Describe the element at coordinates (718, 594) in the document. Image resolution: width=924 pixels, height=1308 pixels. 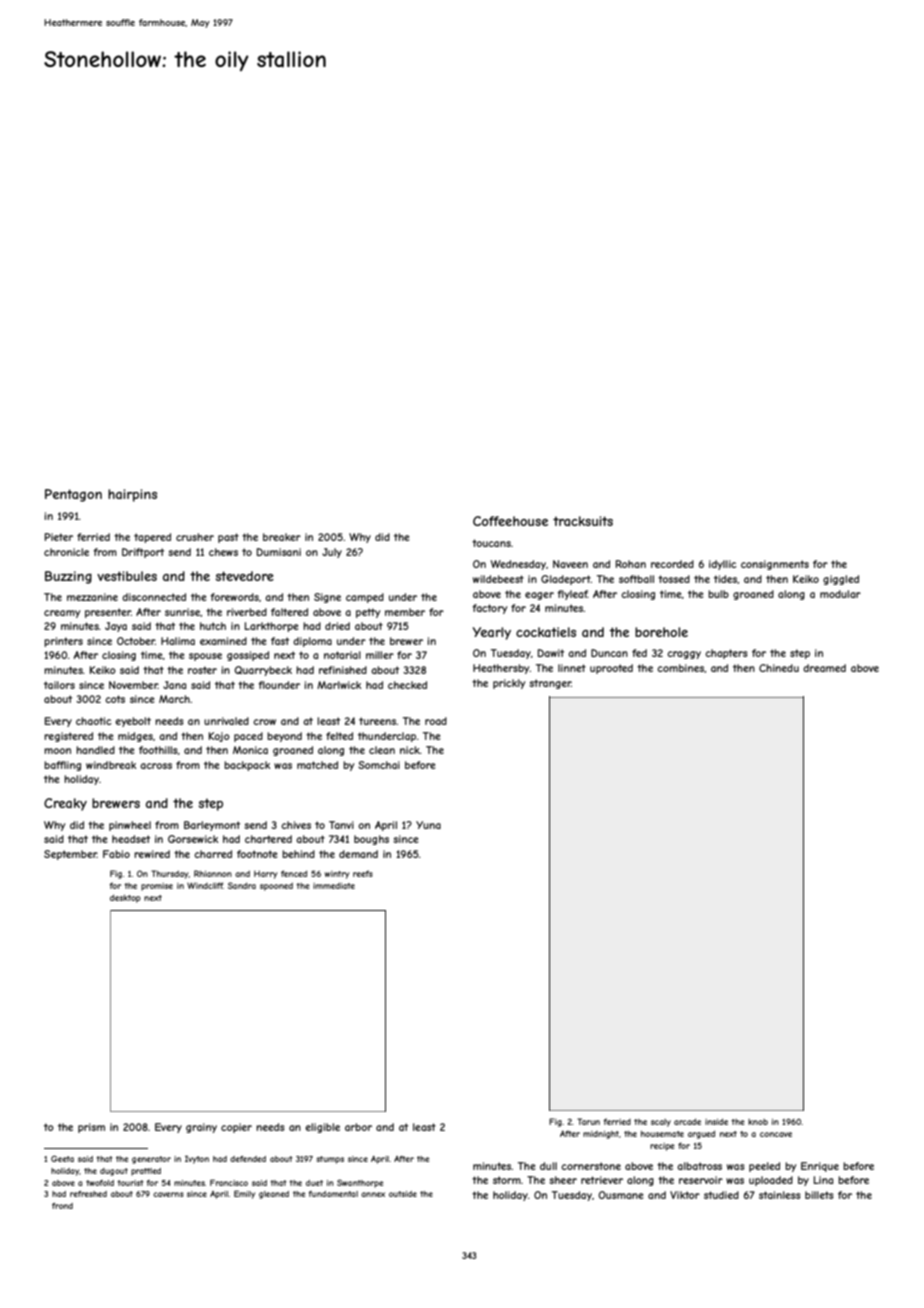
I see `bulb` at that location.
